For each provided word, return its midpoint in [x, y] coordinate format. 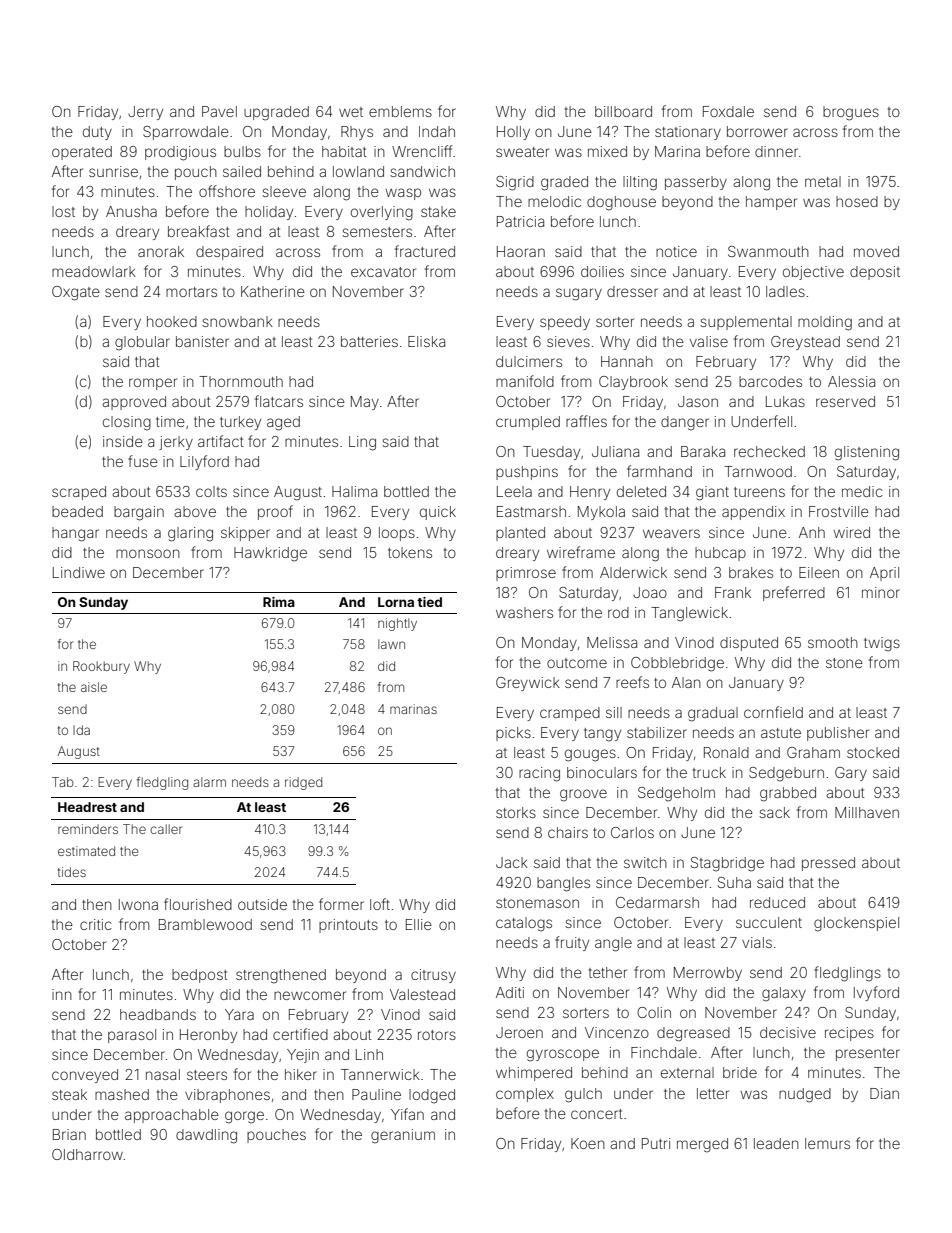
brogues [851, 113]
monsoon [148, 553]
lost [63, 211]
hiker [301, 1074]
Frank [733, 592]
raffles [586, 421]
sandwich [422, 171]
